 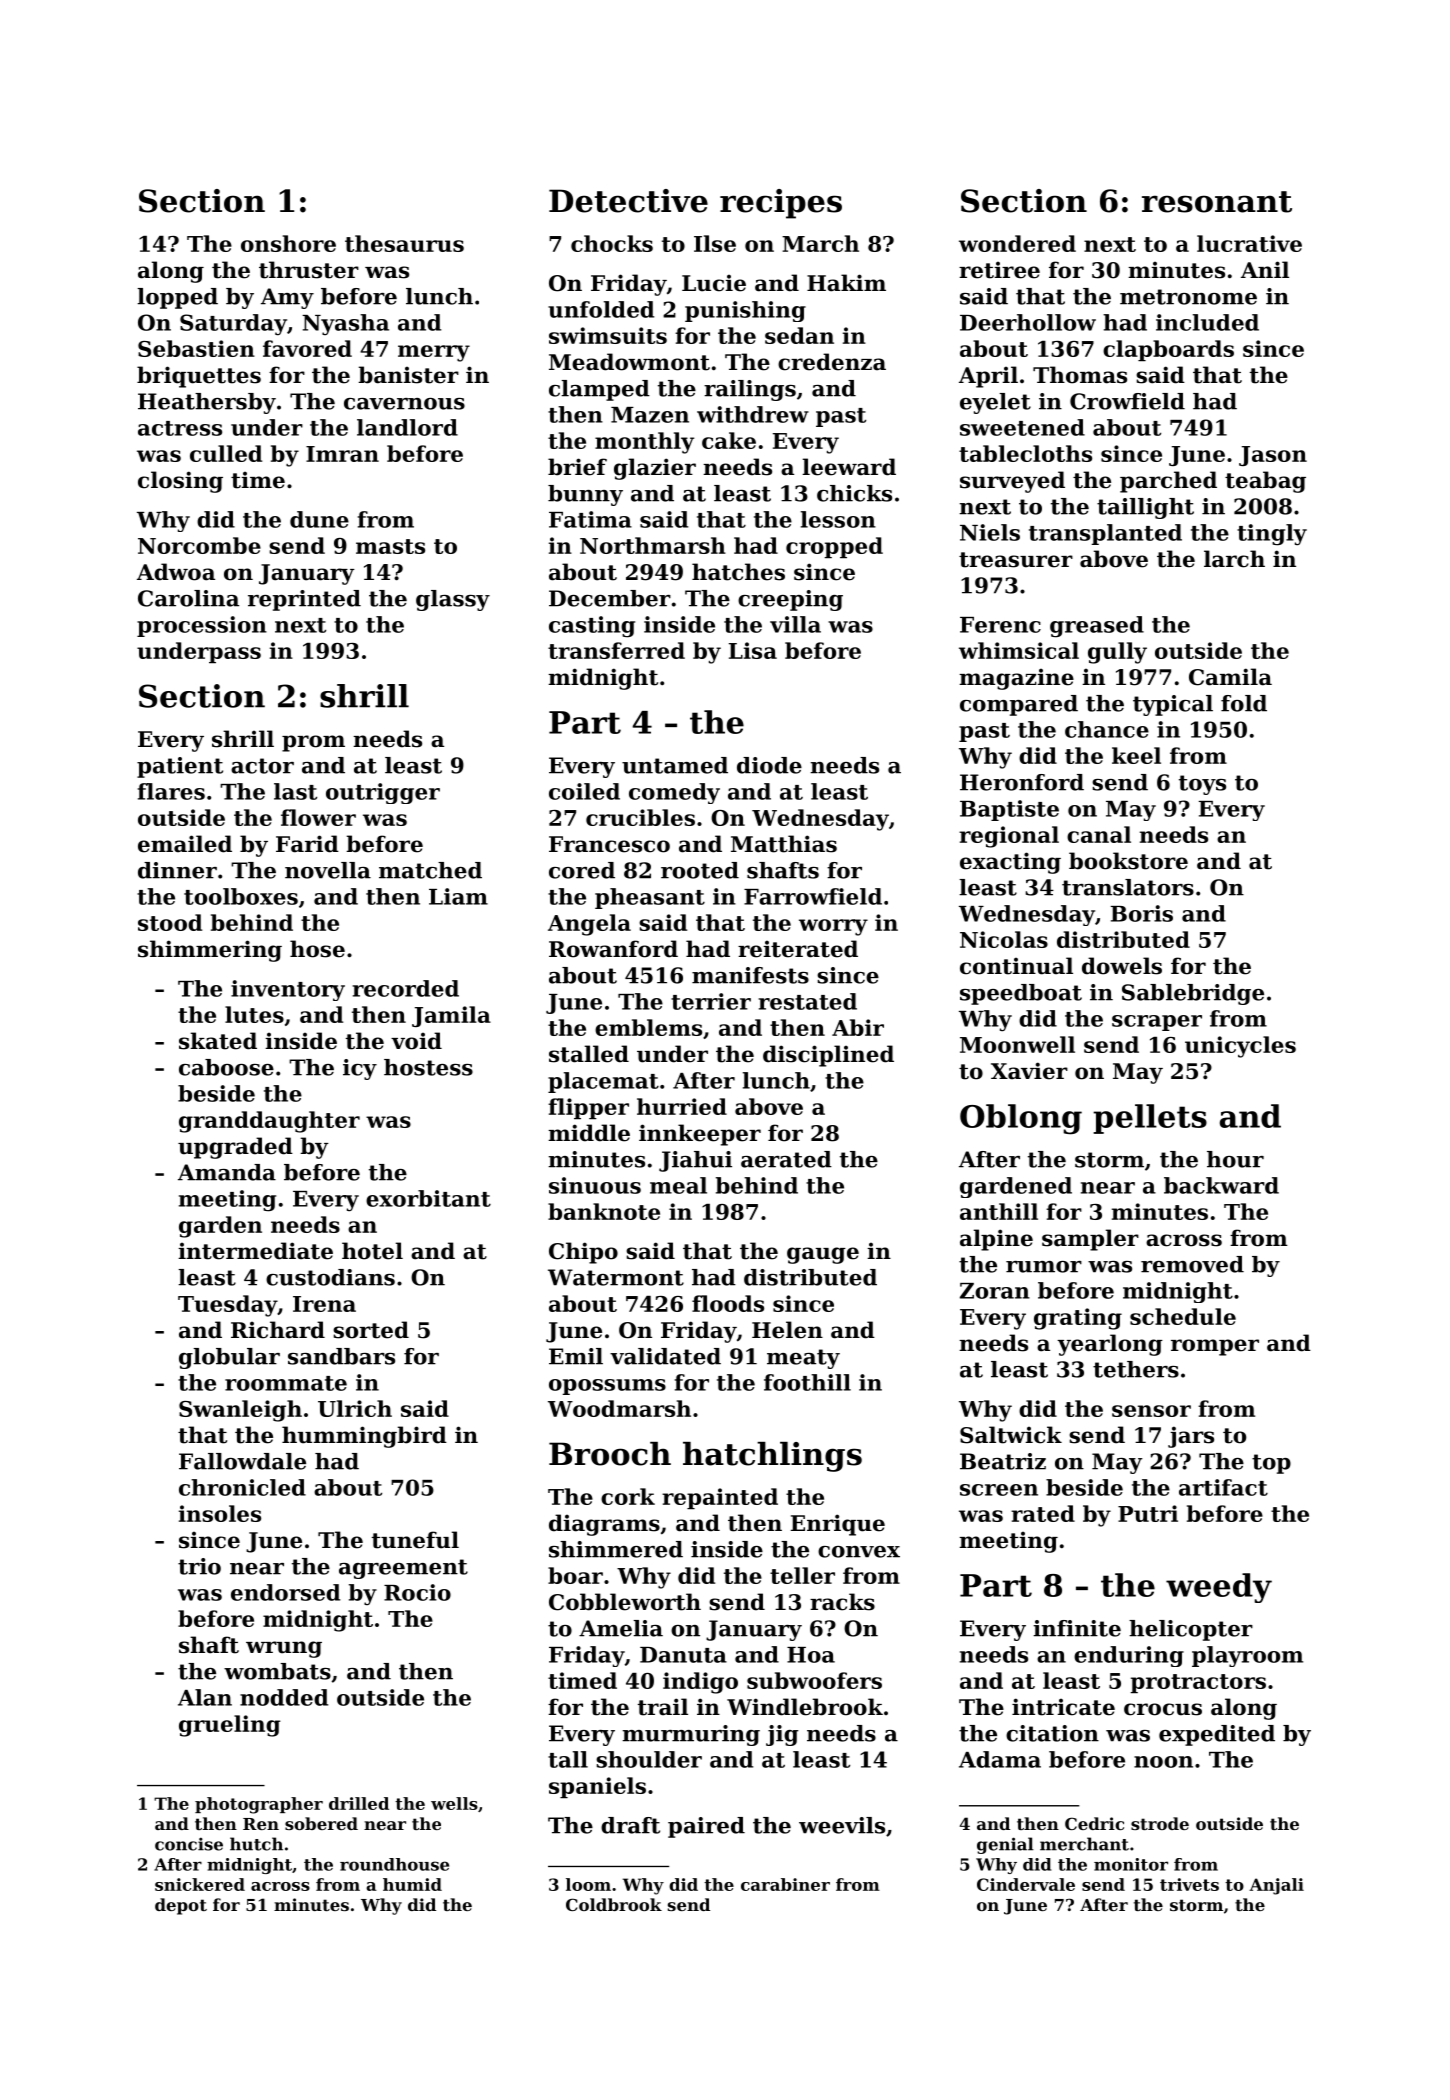 I want to click on depot, so click(x=181, y=1906).
